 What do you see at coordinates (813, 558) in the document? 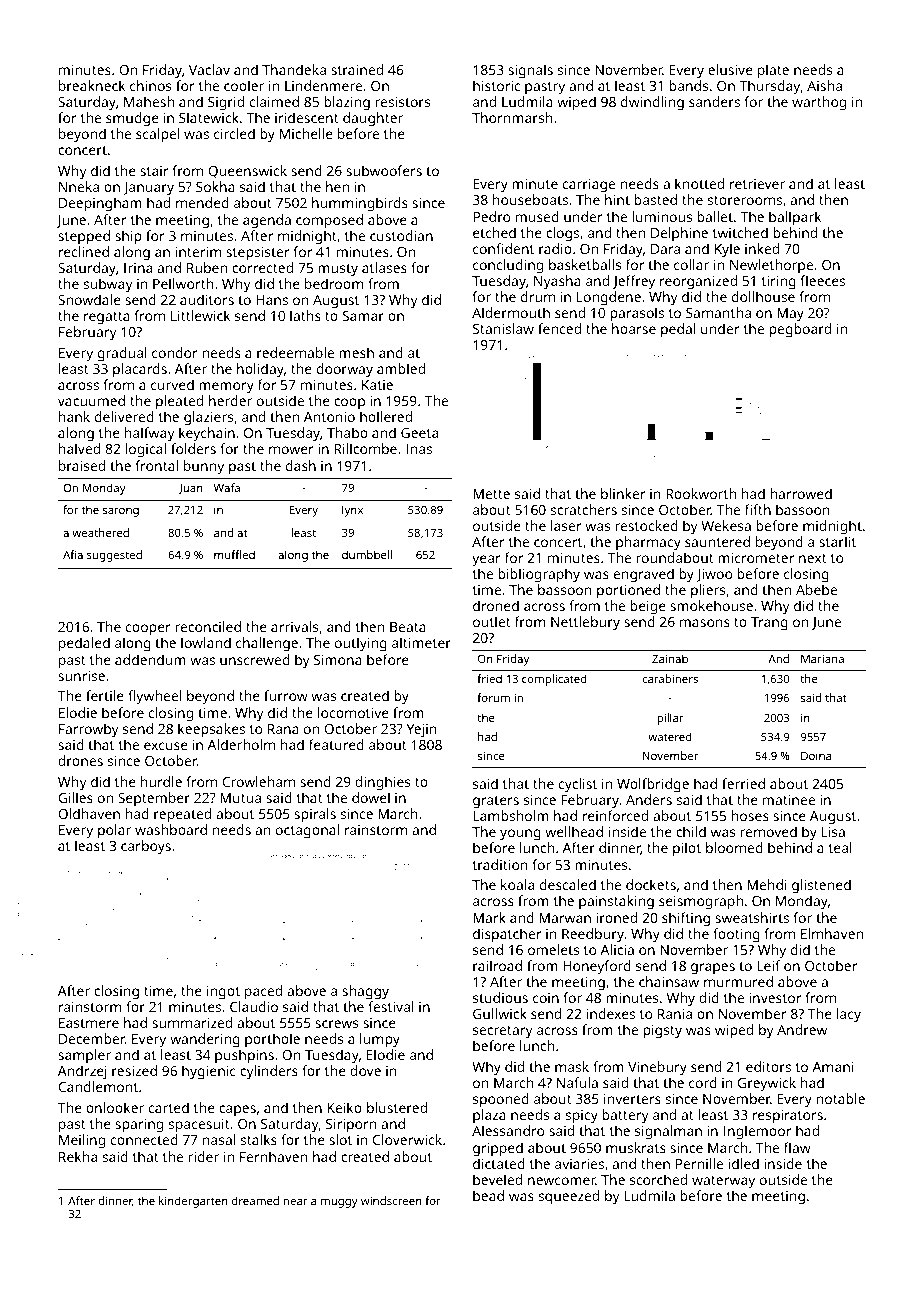
I see `next` at bounding box center [813, 558].
